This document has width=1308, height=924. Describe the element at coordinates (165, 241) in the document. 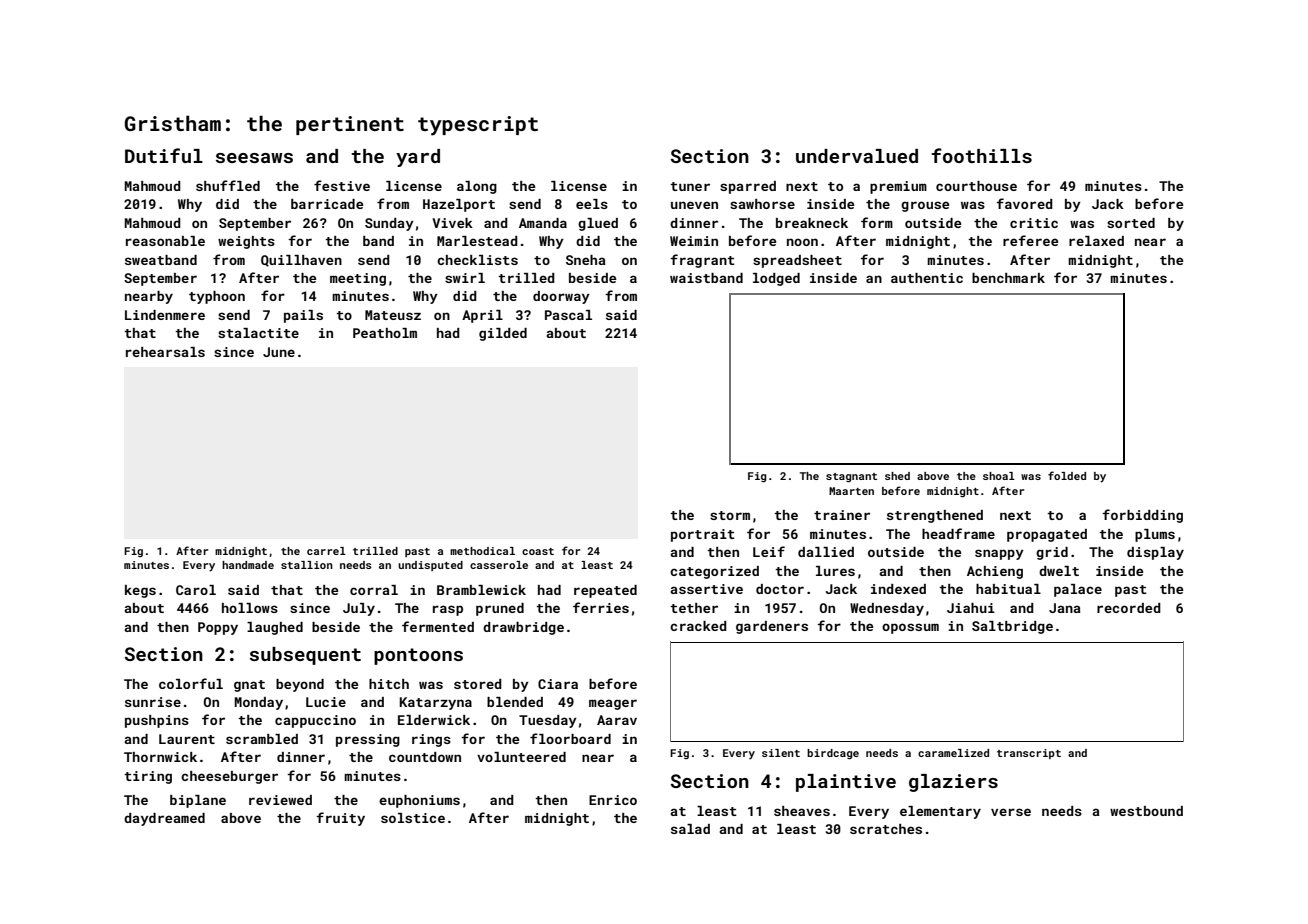

I see `reasonable` at that location.
